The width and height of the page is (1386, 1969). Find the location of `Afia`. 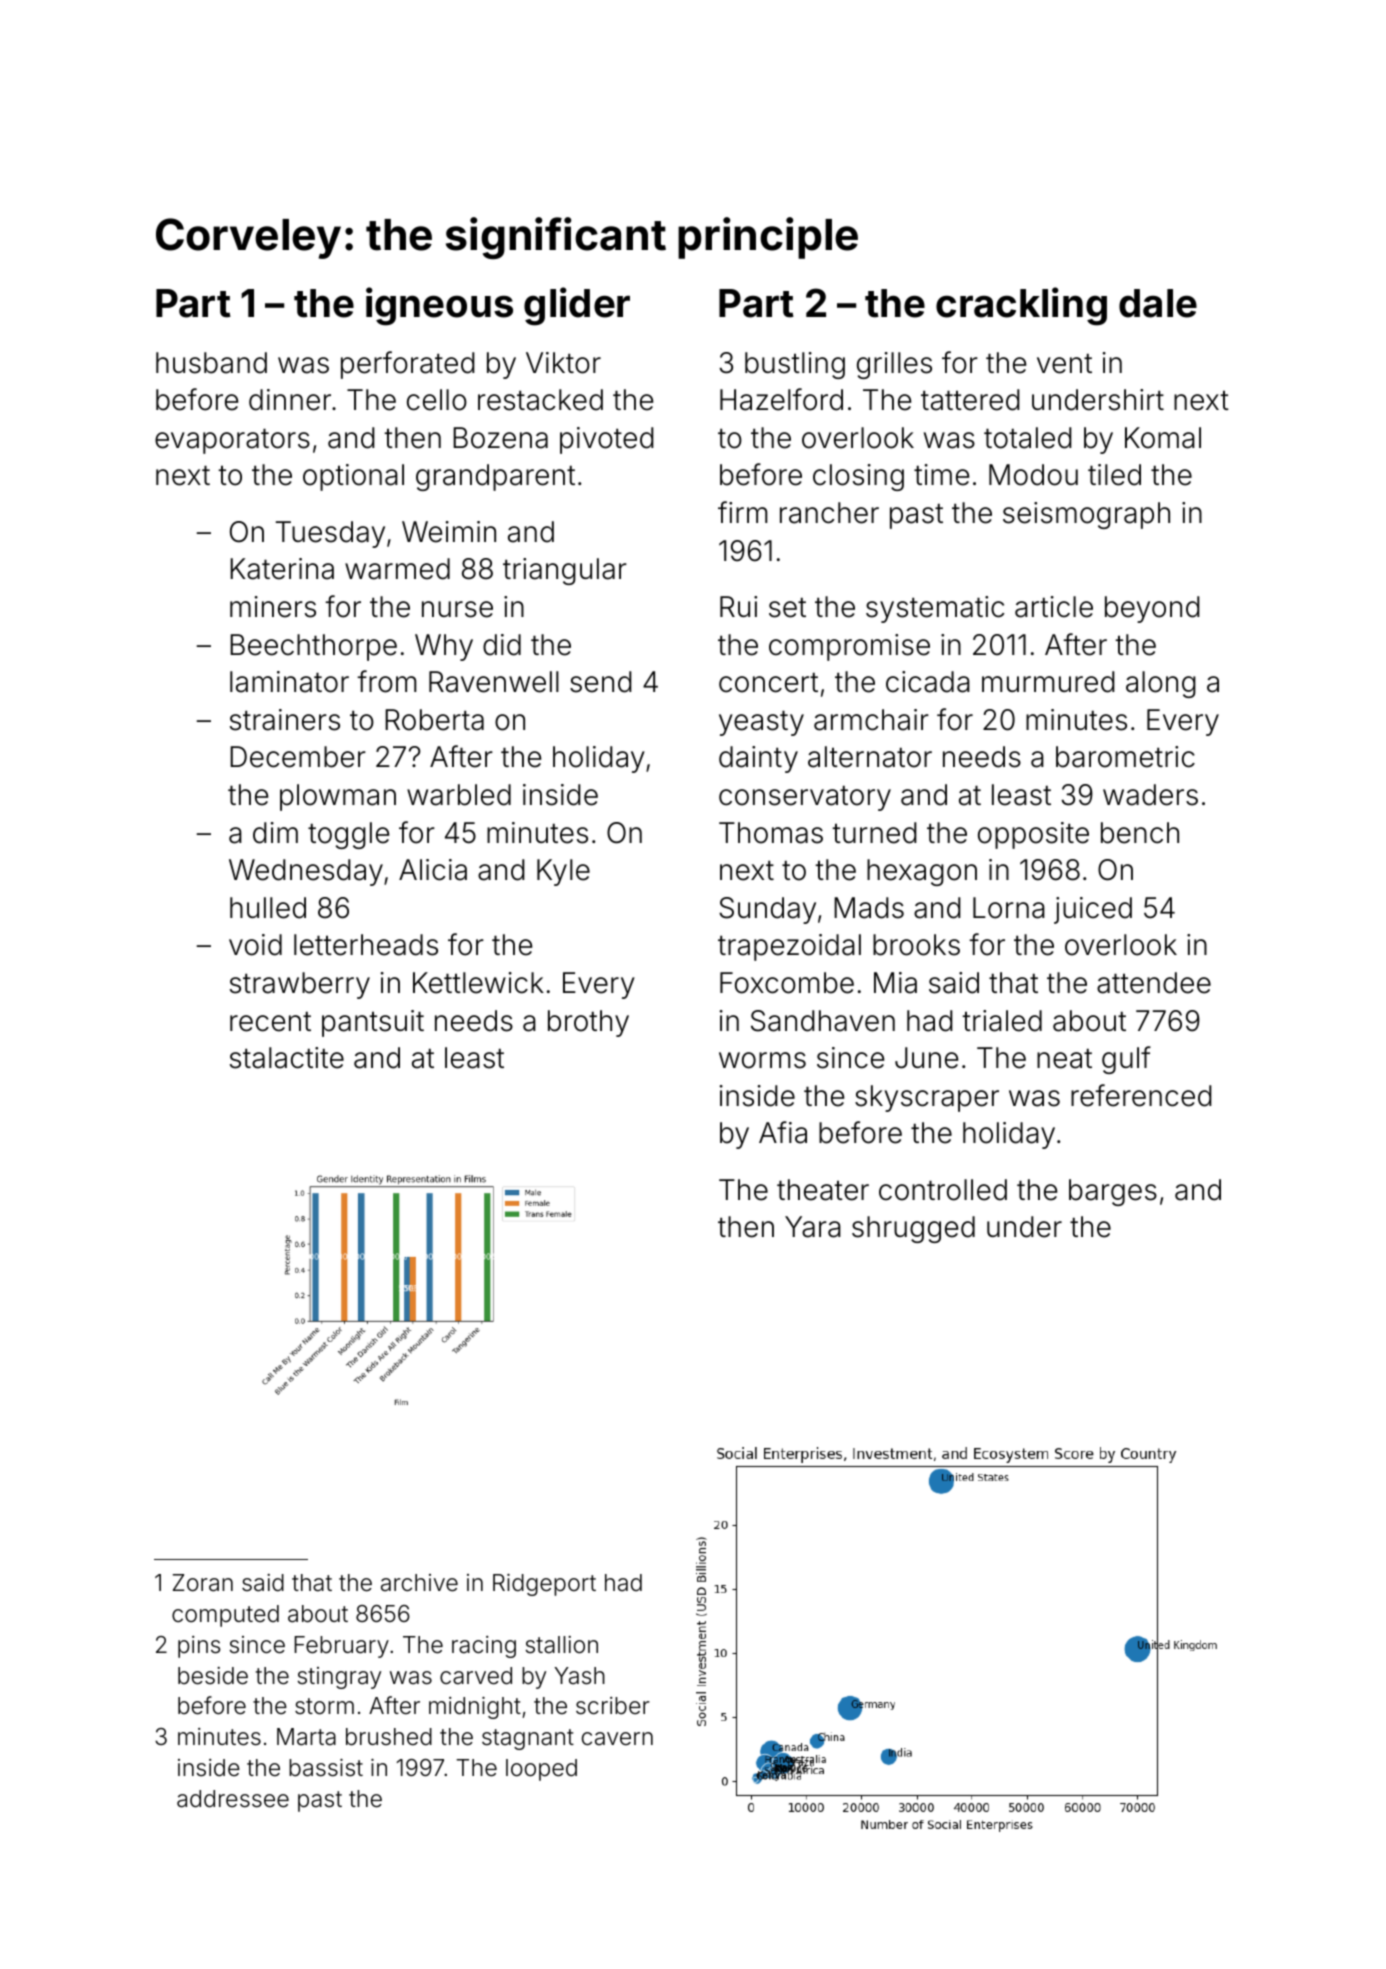

Afia is located at coordinates (783, 1132).
